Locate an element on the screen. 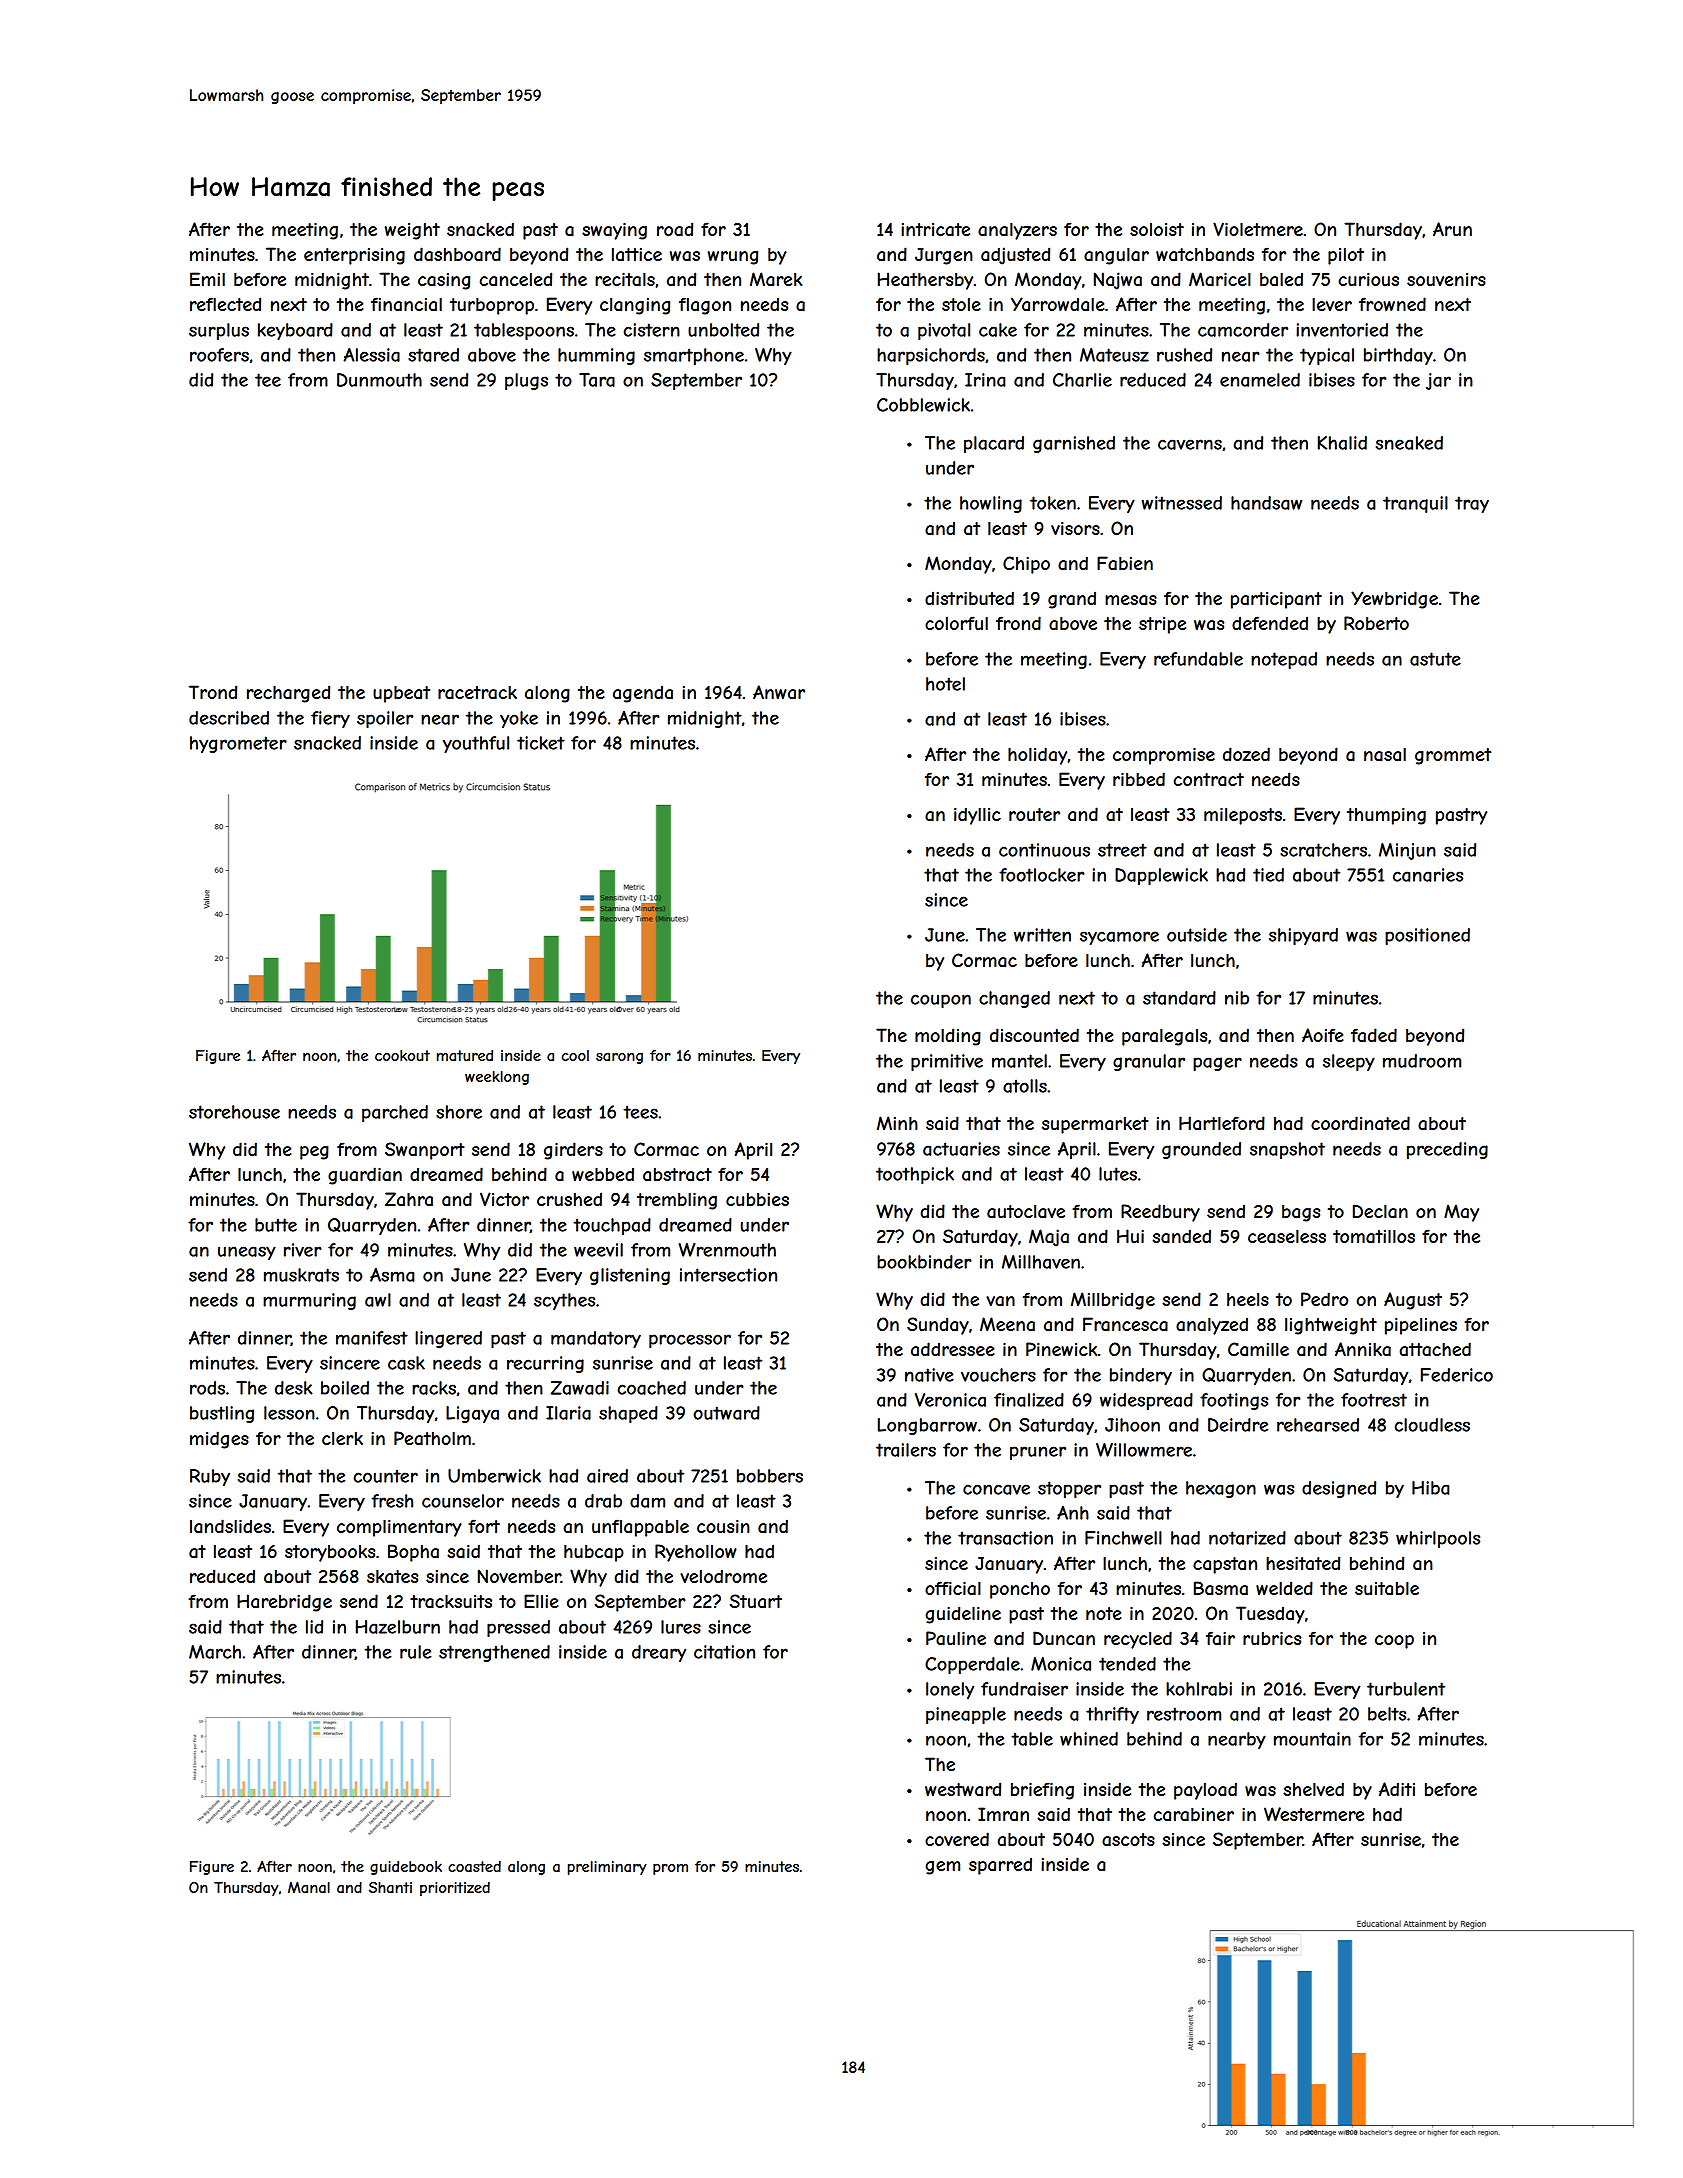 The image size is (1683, 2178). Manal is located at coordinates (309, 1887).
